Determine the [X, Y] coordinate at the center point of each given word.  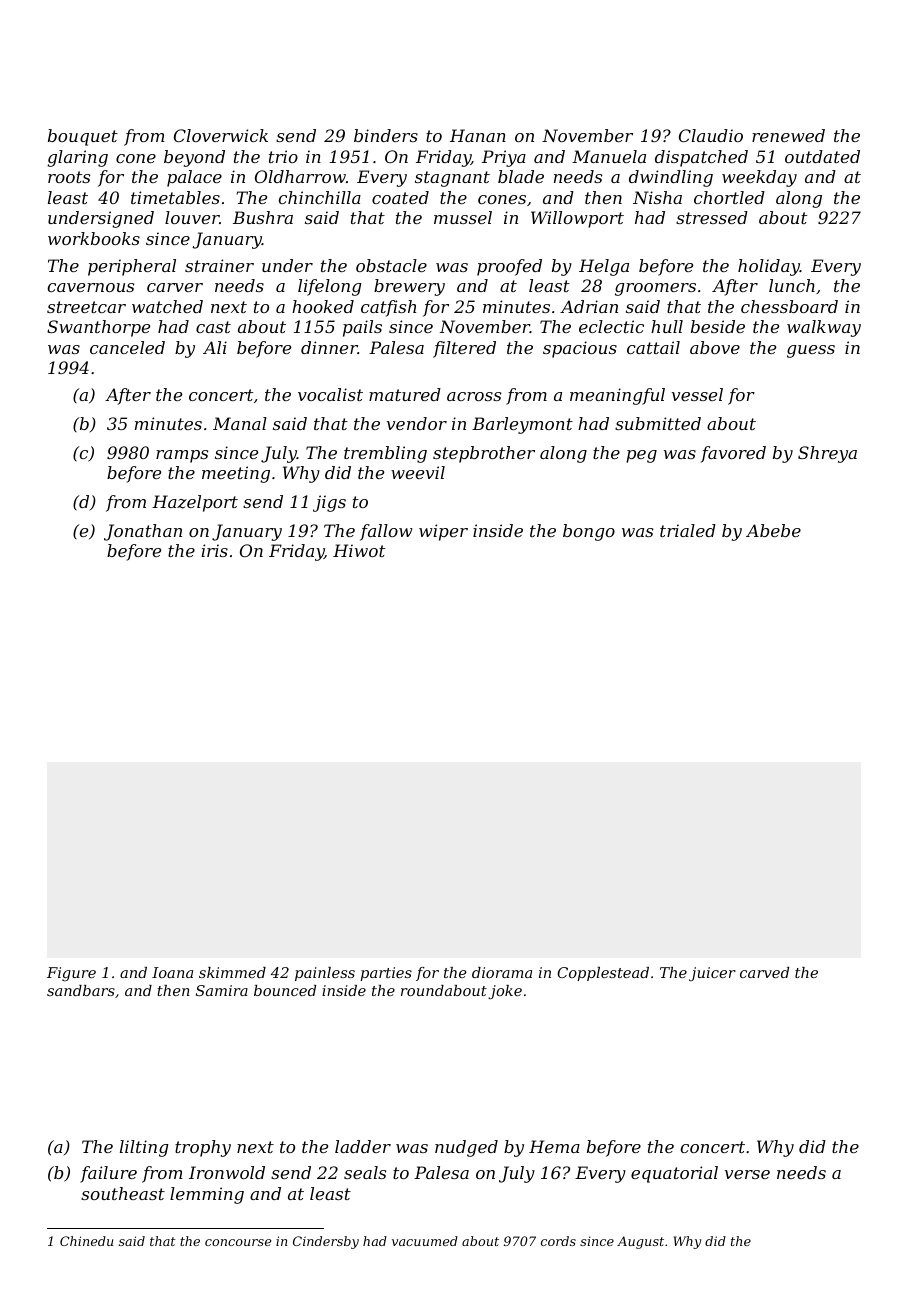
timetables [175, 197]
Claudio [711, 135]
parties [386, 974]
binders [386, 135]
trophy [203, 1148]
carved [764, 972]
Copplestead [603, 974]
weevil [418, 472]
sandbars [81, 990]
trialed [688, 530]
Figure [71, 974]
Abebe [773, 530]
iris [214, 550]
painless [325, 974]
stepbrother [484, 454]
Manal [240, 423]
